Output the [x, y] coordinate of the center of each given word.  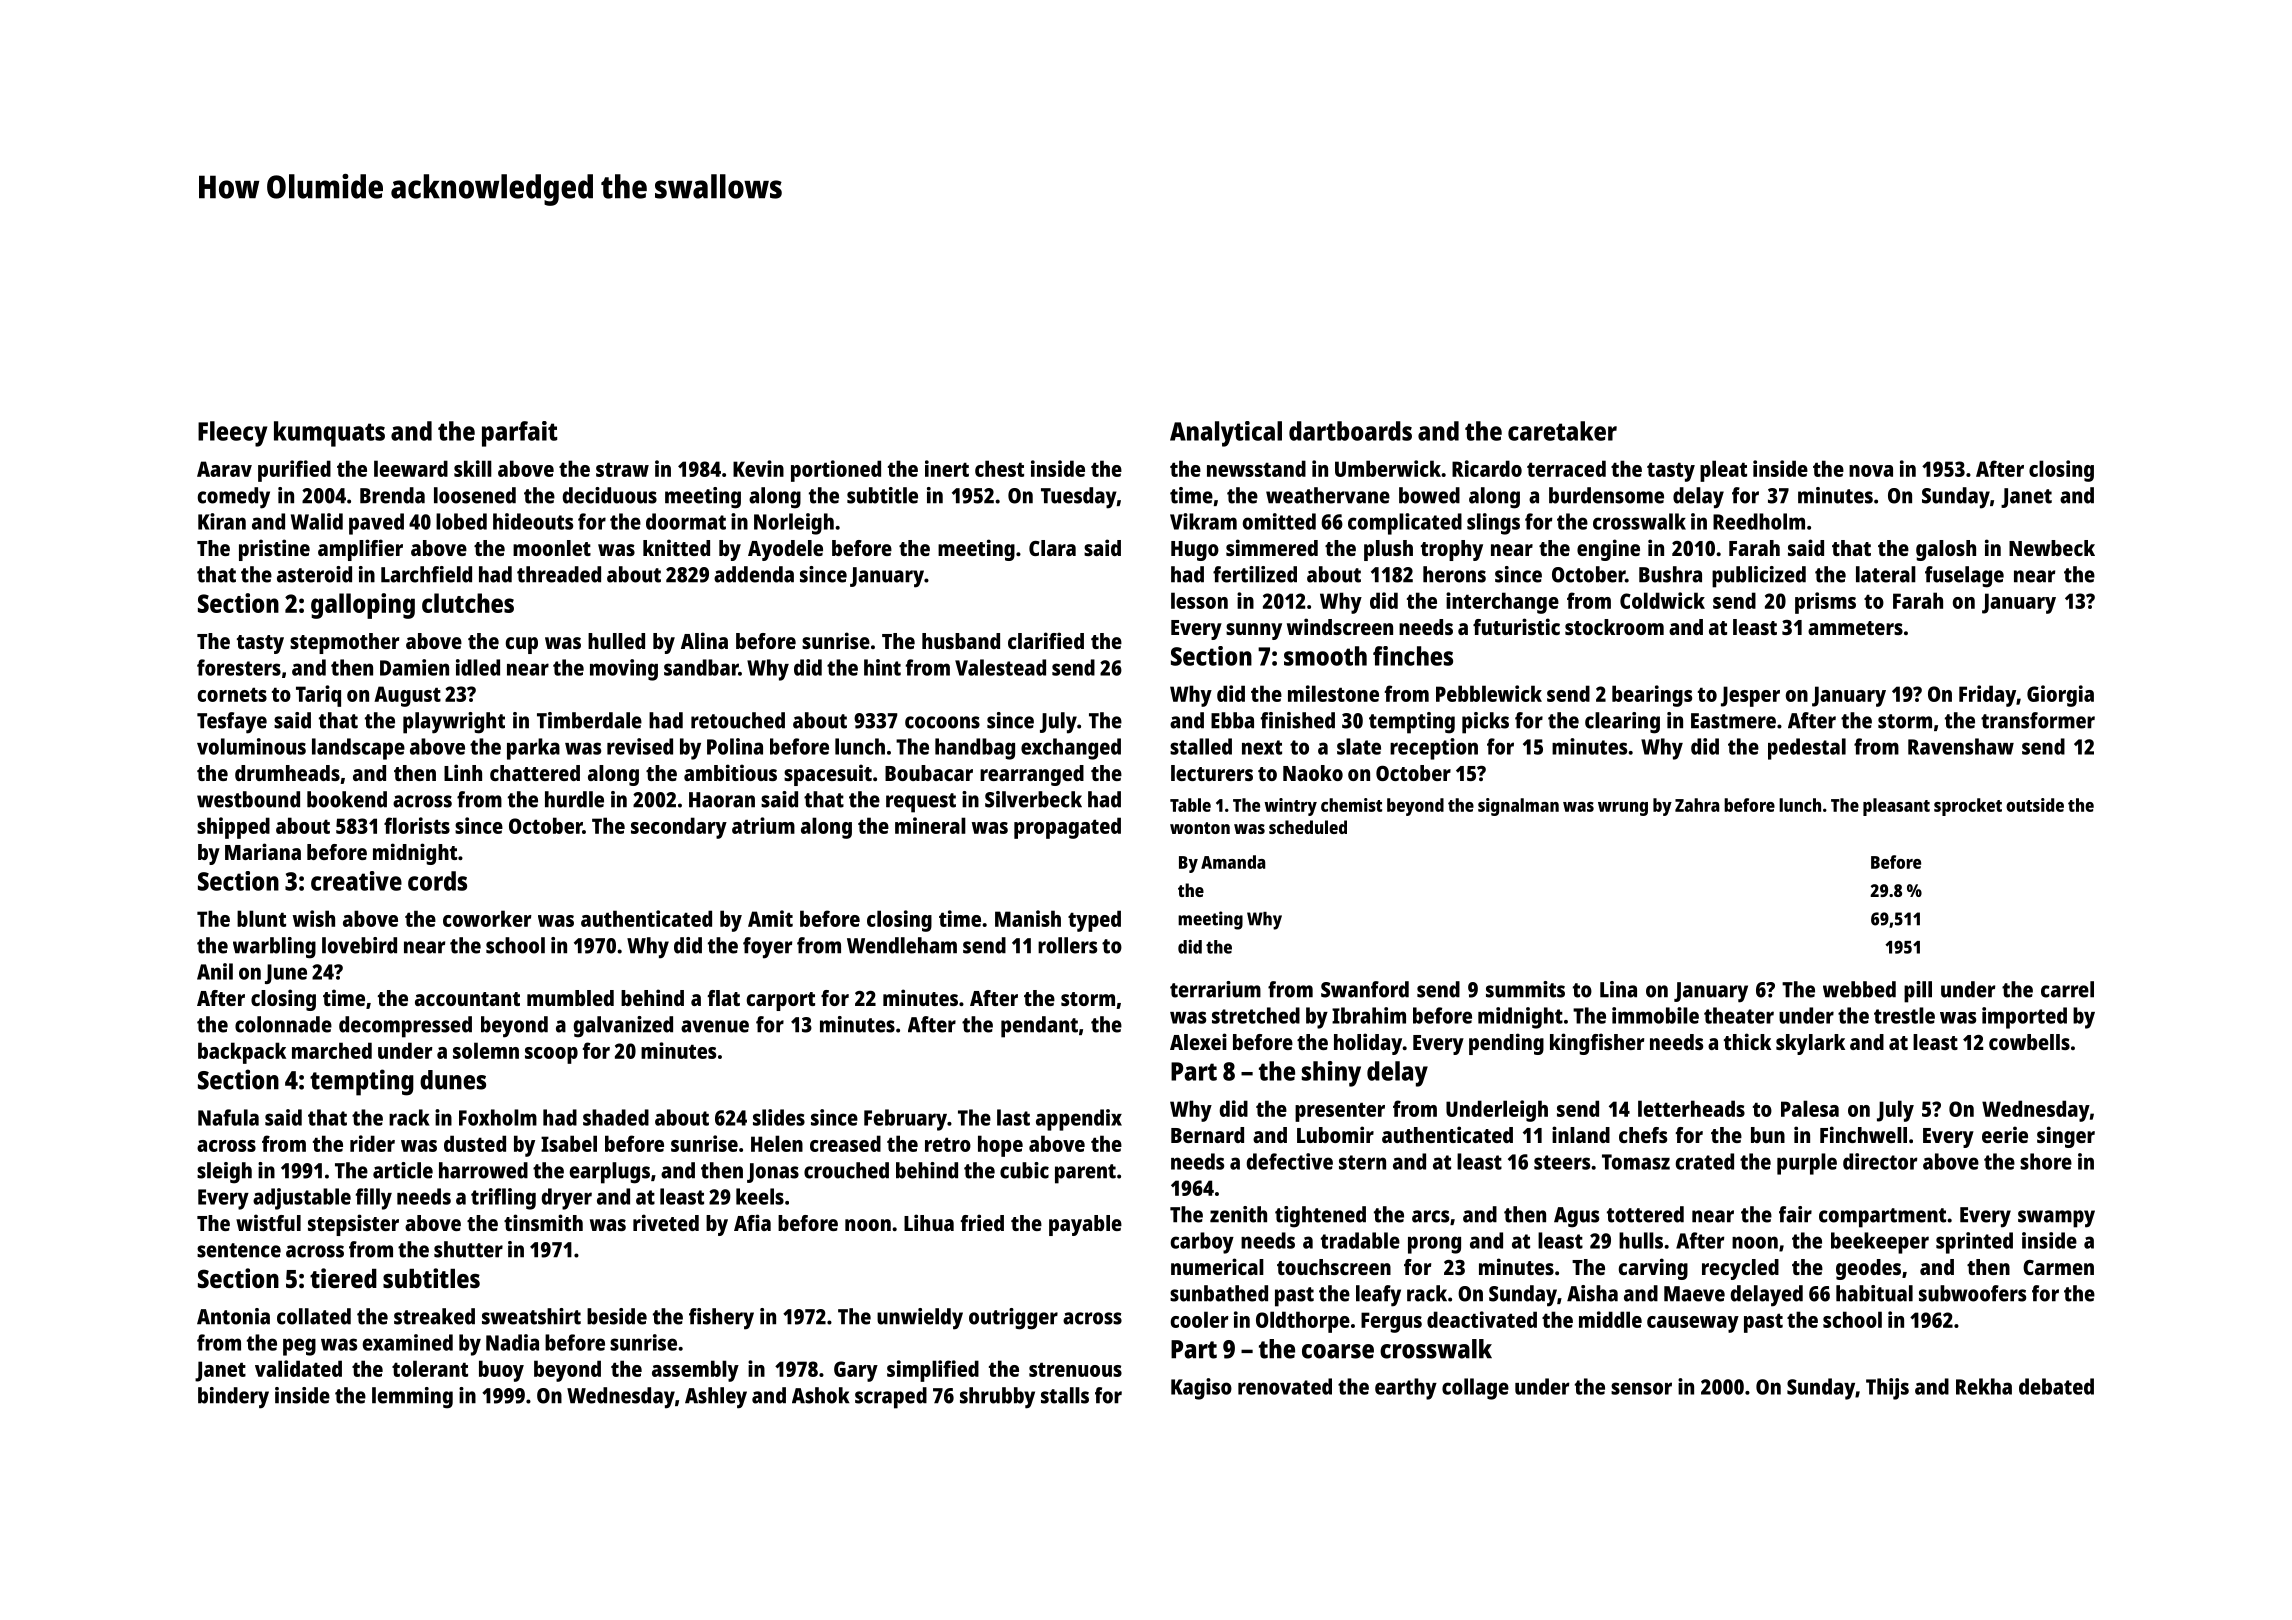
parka [533, 749]
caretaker [1562, 431]
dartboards [1350, 431]
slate [1359, 746]
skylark [1810, 1044]
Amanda [1233, 862]
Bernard [1207, 1135]
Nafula [228, 1117]
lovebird [359, 945]
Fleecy [232, 434]
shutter [468, 1249]
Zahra [1697, 805]
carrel [2067, 989]
